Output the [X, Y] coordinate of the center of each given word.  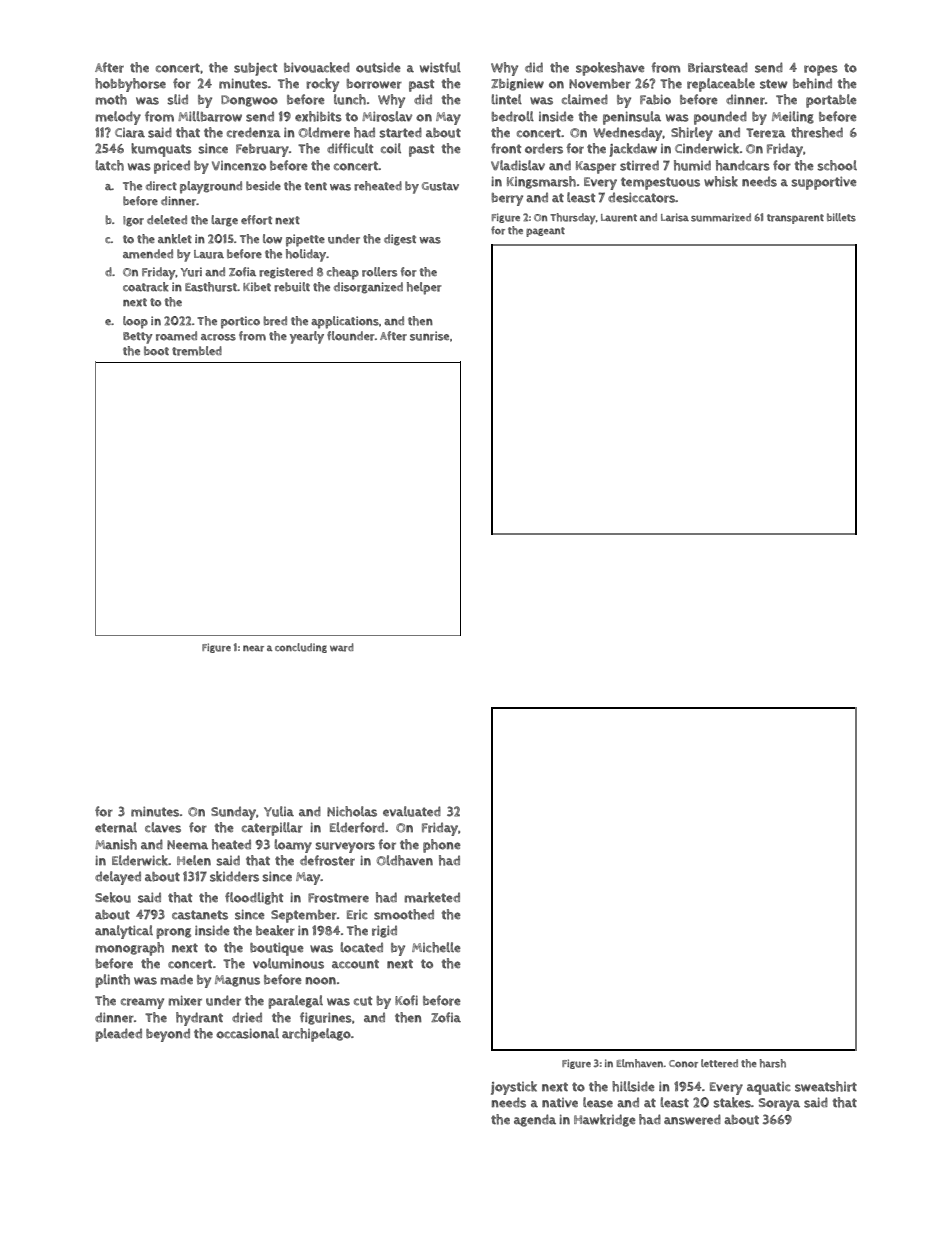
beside [263, 186]
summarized [721, 217]
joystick [514, 1088]
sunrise [429, 336]
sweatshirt [826, 1086]
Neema [187, 845]
